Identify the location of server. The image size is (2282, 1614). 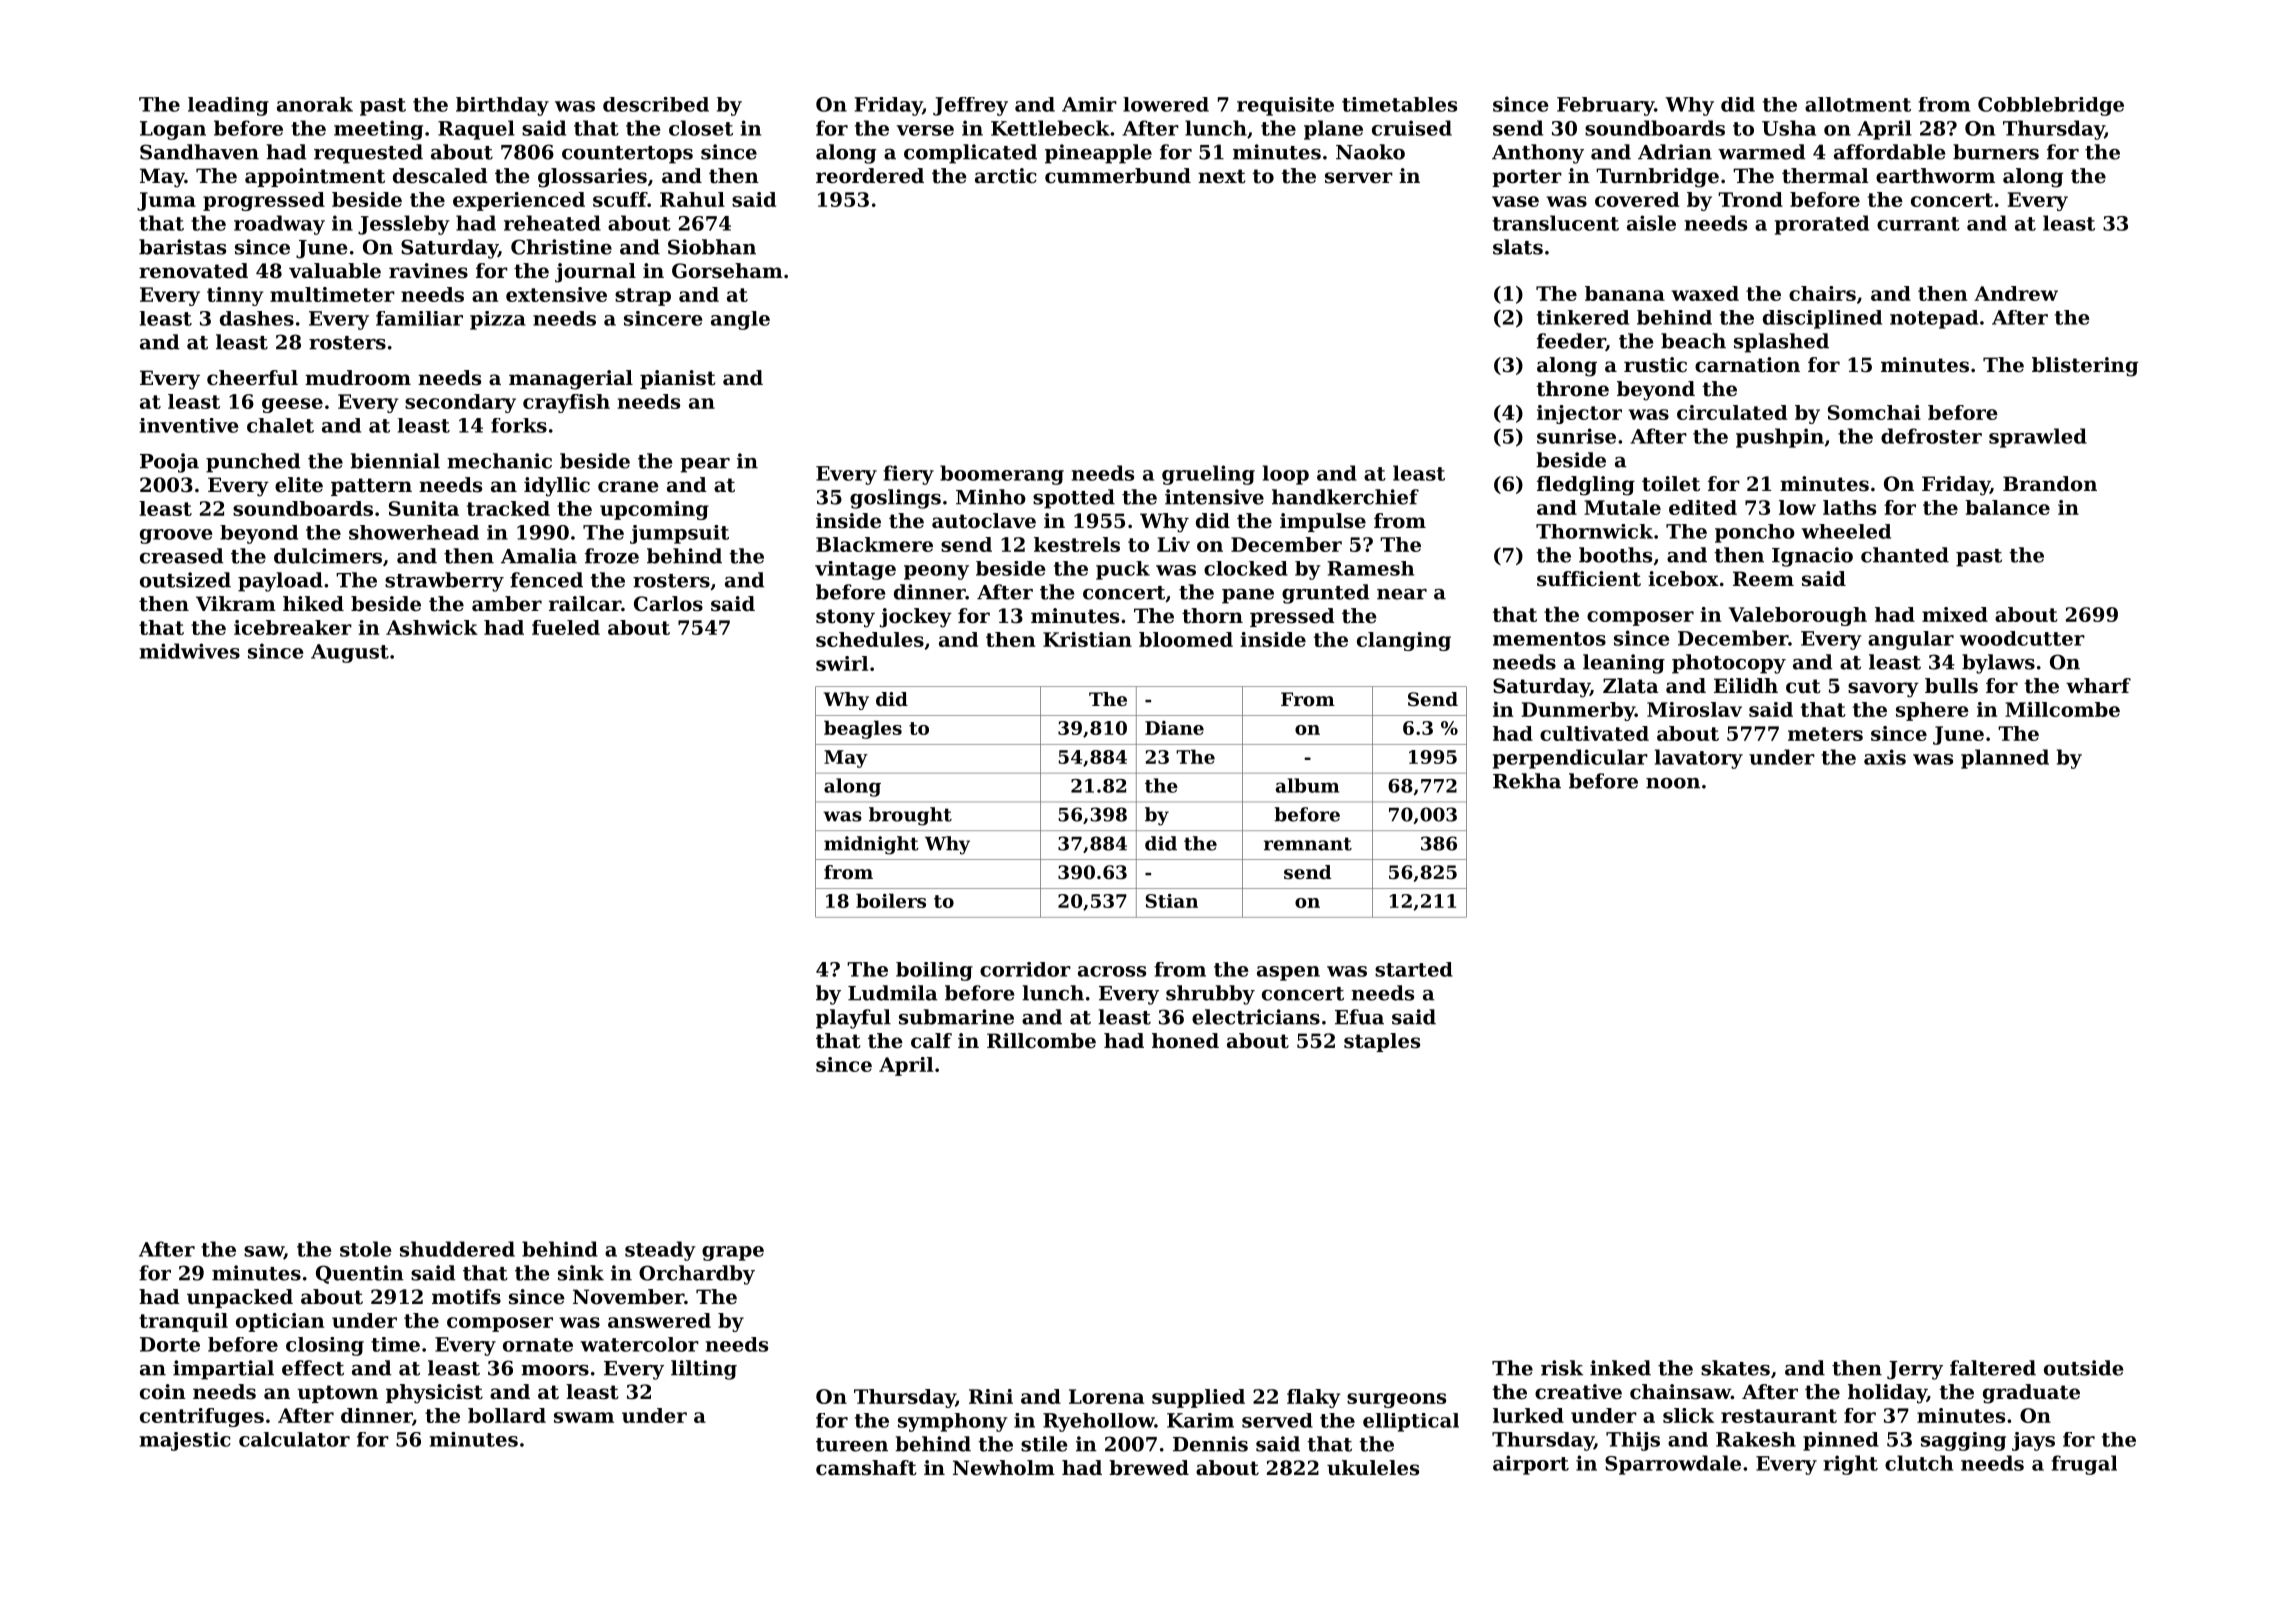
(1359, 178).
